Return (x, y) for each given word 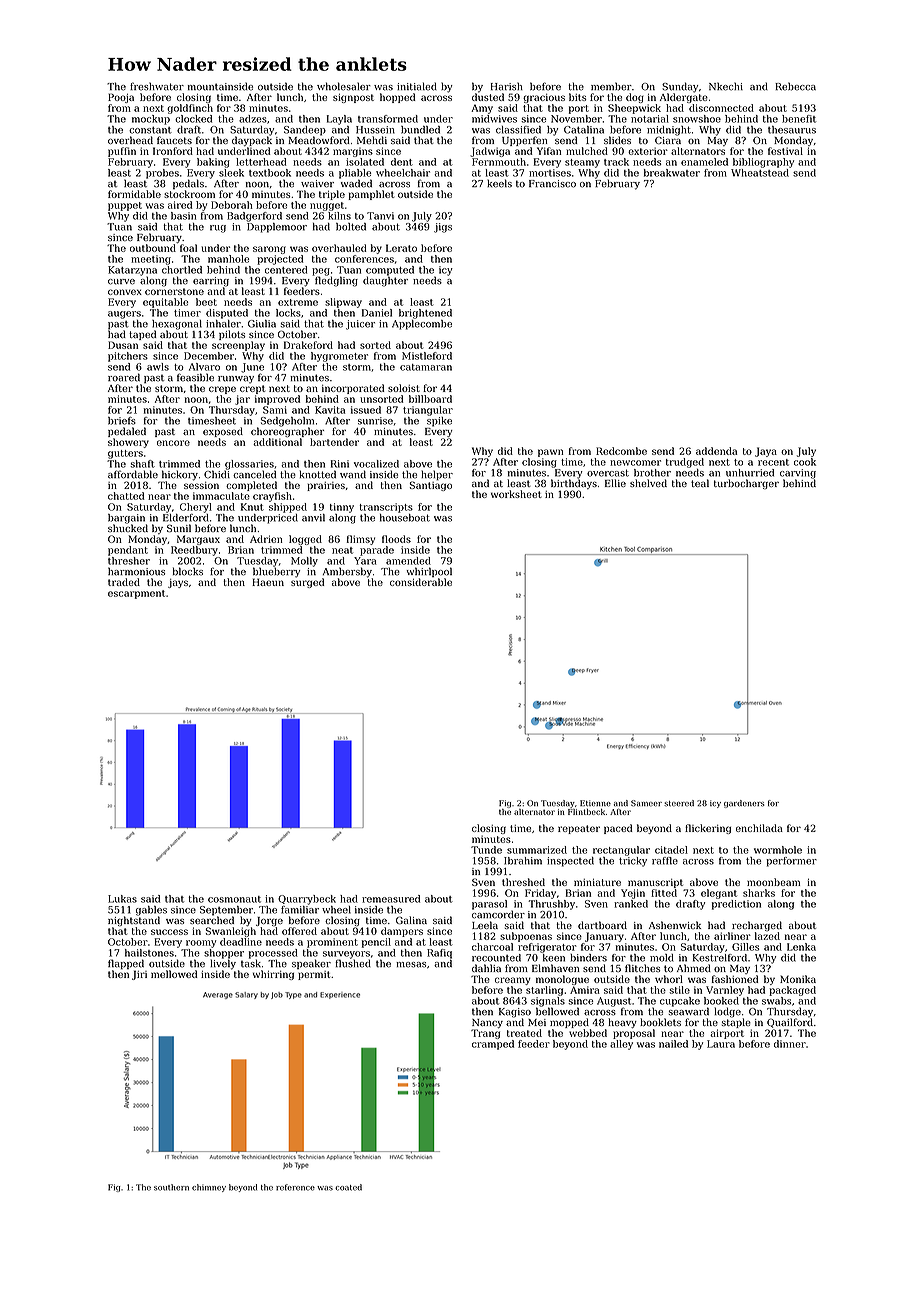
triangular (428, 411)
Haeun (268, 582)
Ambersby (347, 572)
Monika (798, 979)
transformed (388, 119)
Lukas (122, 899)
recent (773, 462)
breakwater (672, 173)
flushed (353, 963)
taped (143, 335)
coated (348, 1187)
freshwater (157, 86)
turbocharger (746, 484)
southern (171, 1187)
